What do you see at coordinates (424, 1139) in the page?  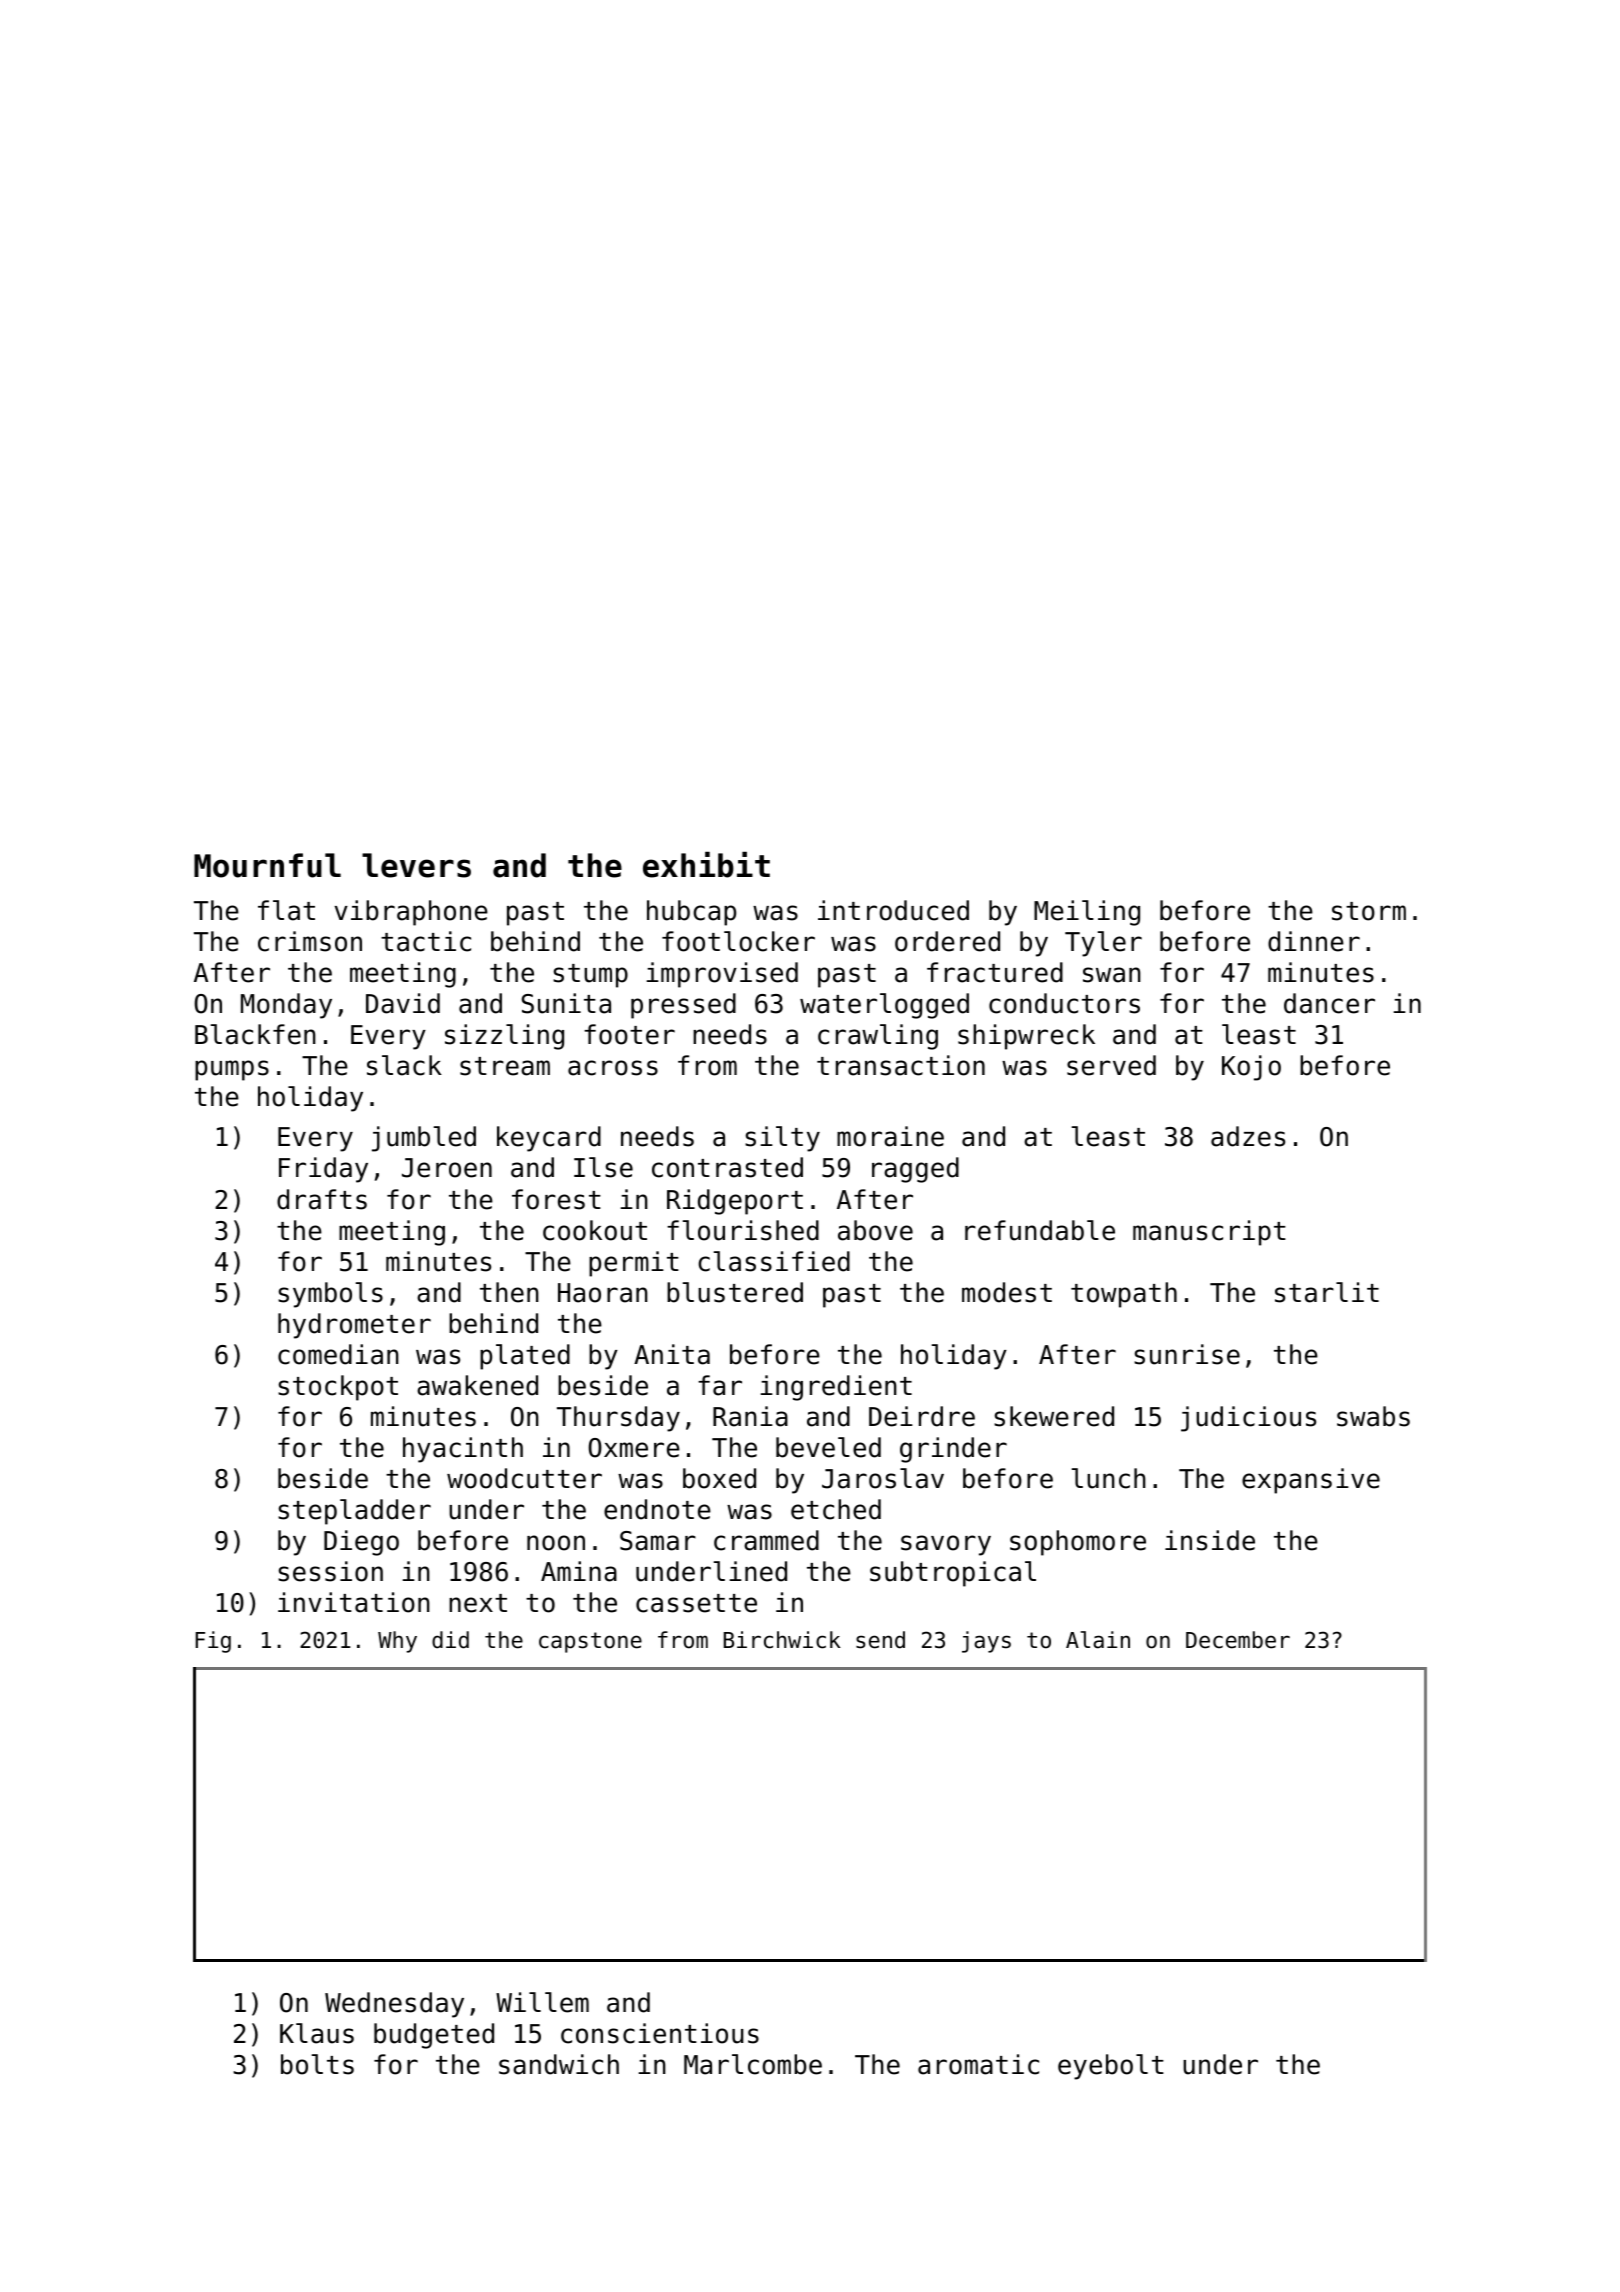 I see `jumbled` at bounding box center [424, 1139].
